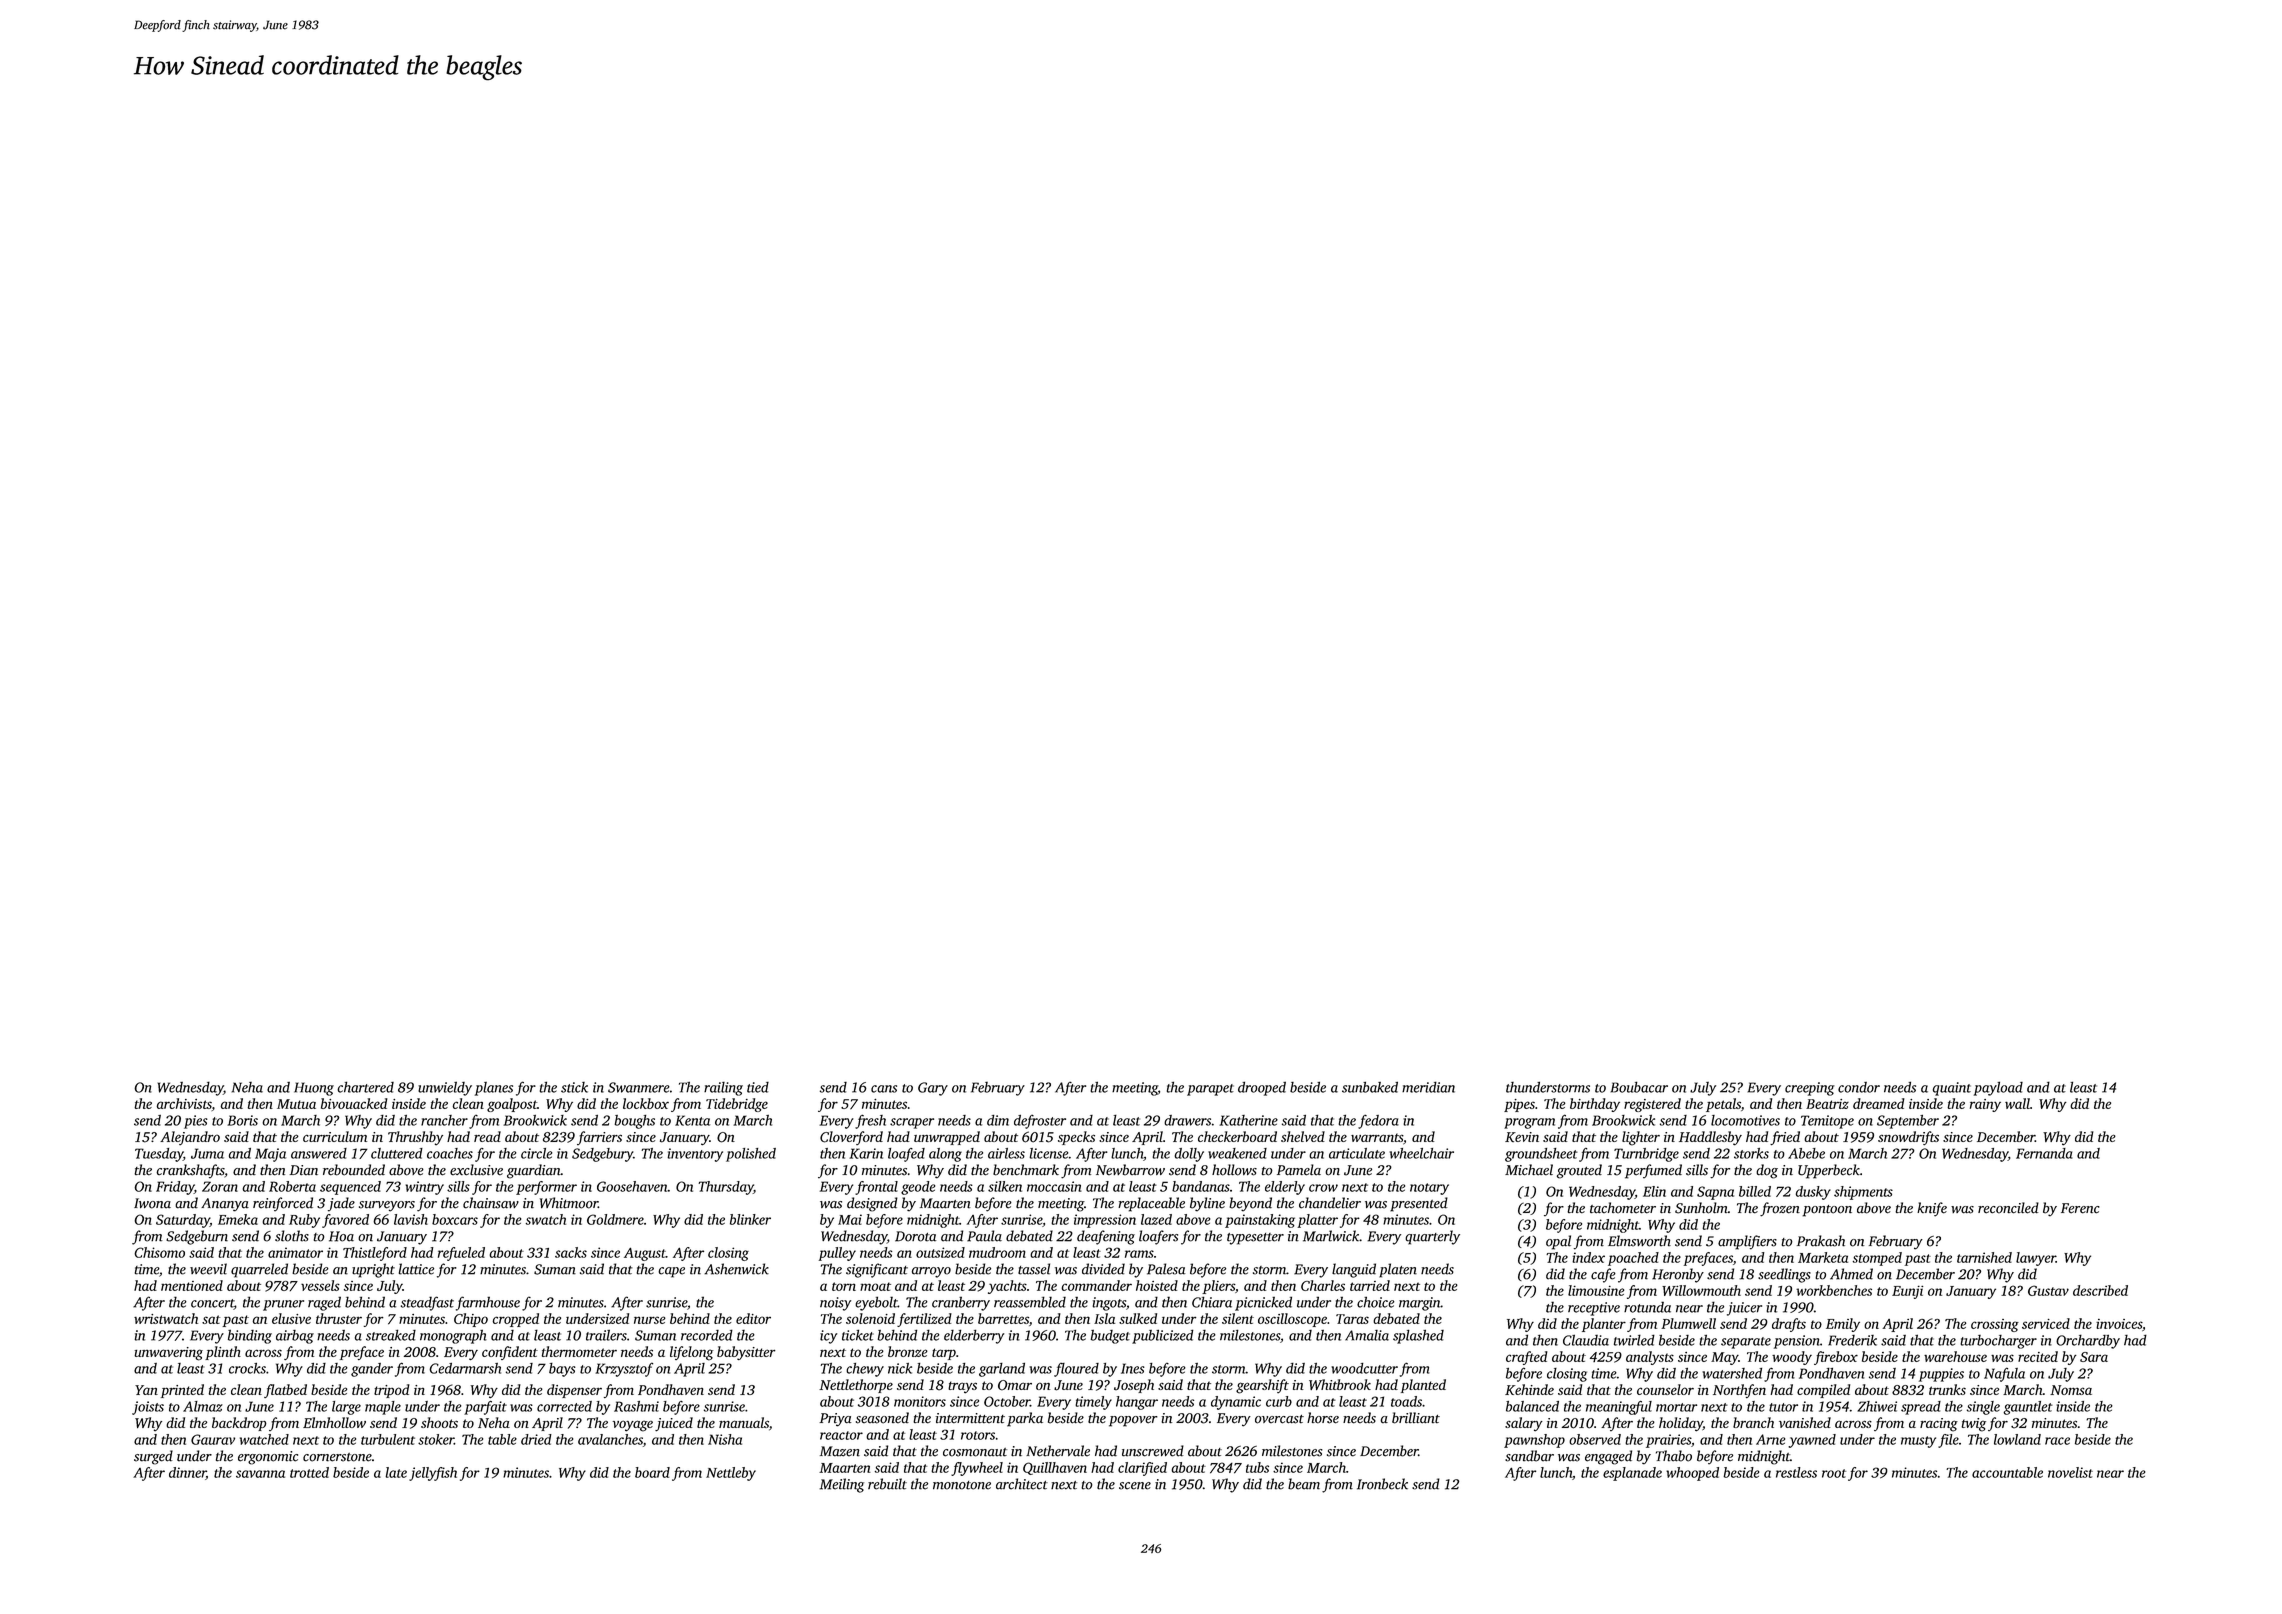  Describe the element at coordinates (1238, 1318) in the document. I see `silent` at that location.
